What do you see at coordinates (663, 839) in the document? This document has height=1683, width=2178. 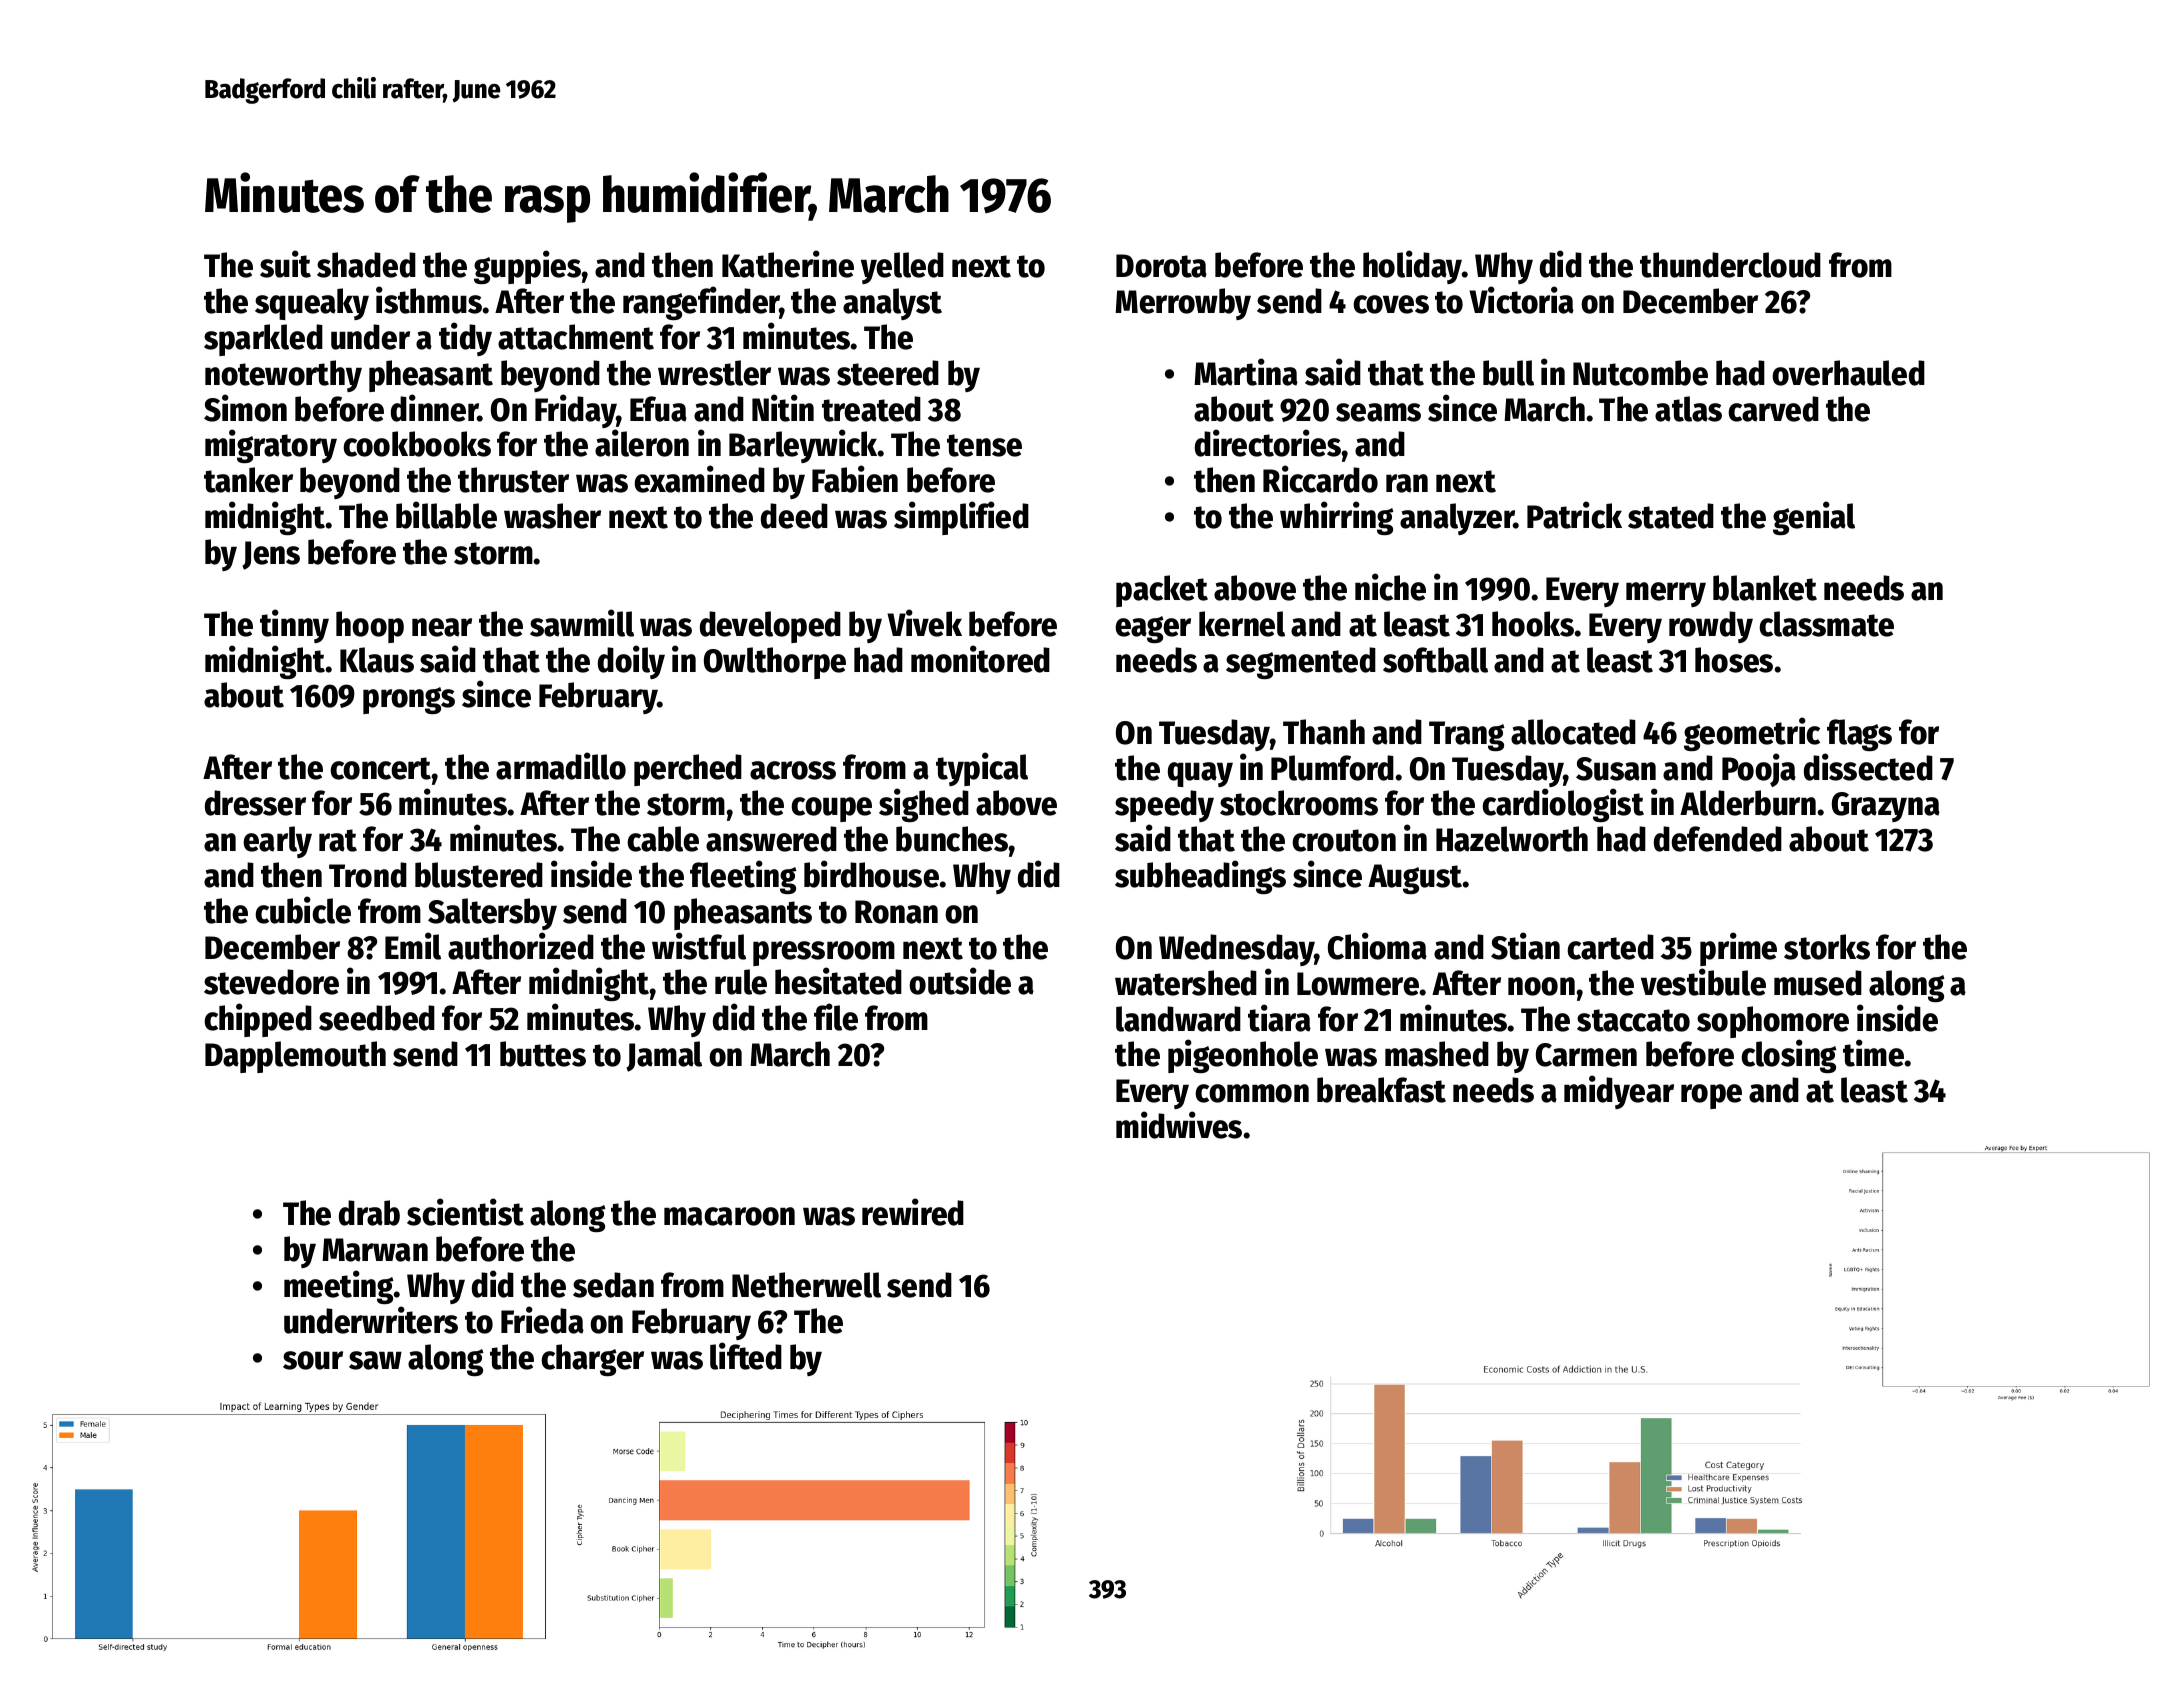 I see `cable` at bounding box center [663, 839].
